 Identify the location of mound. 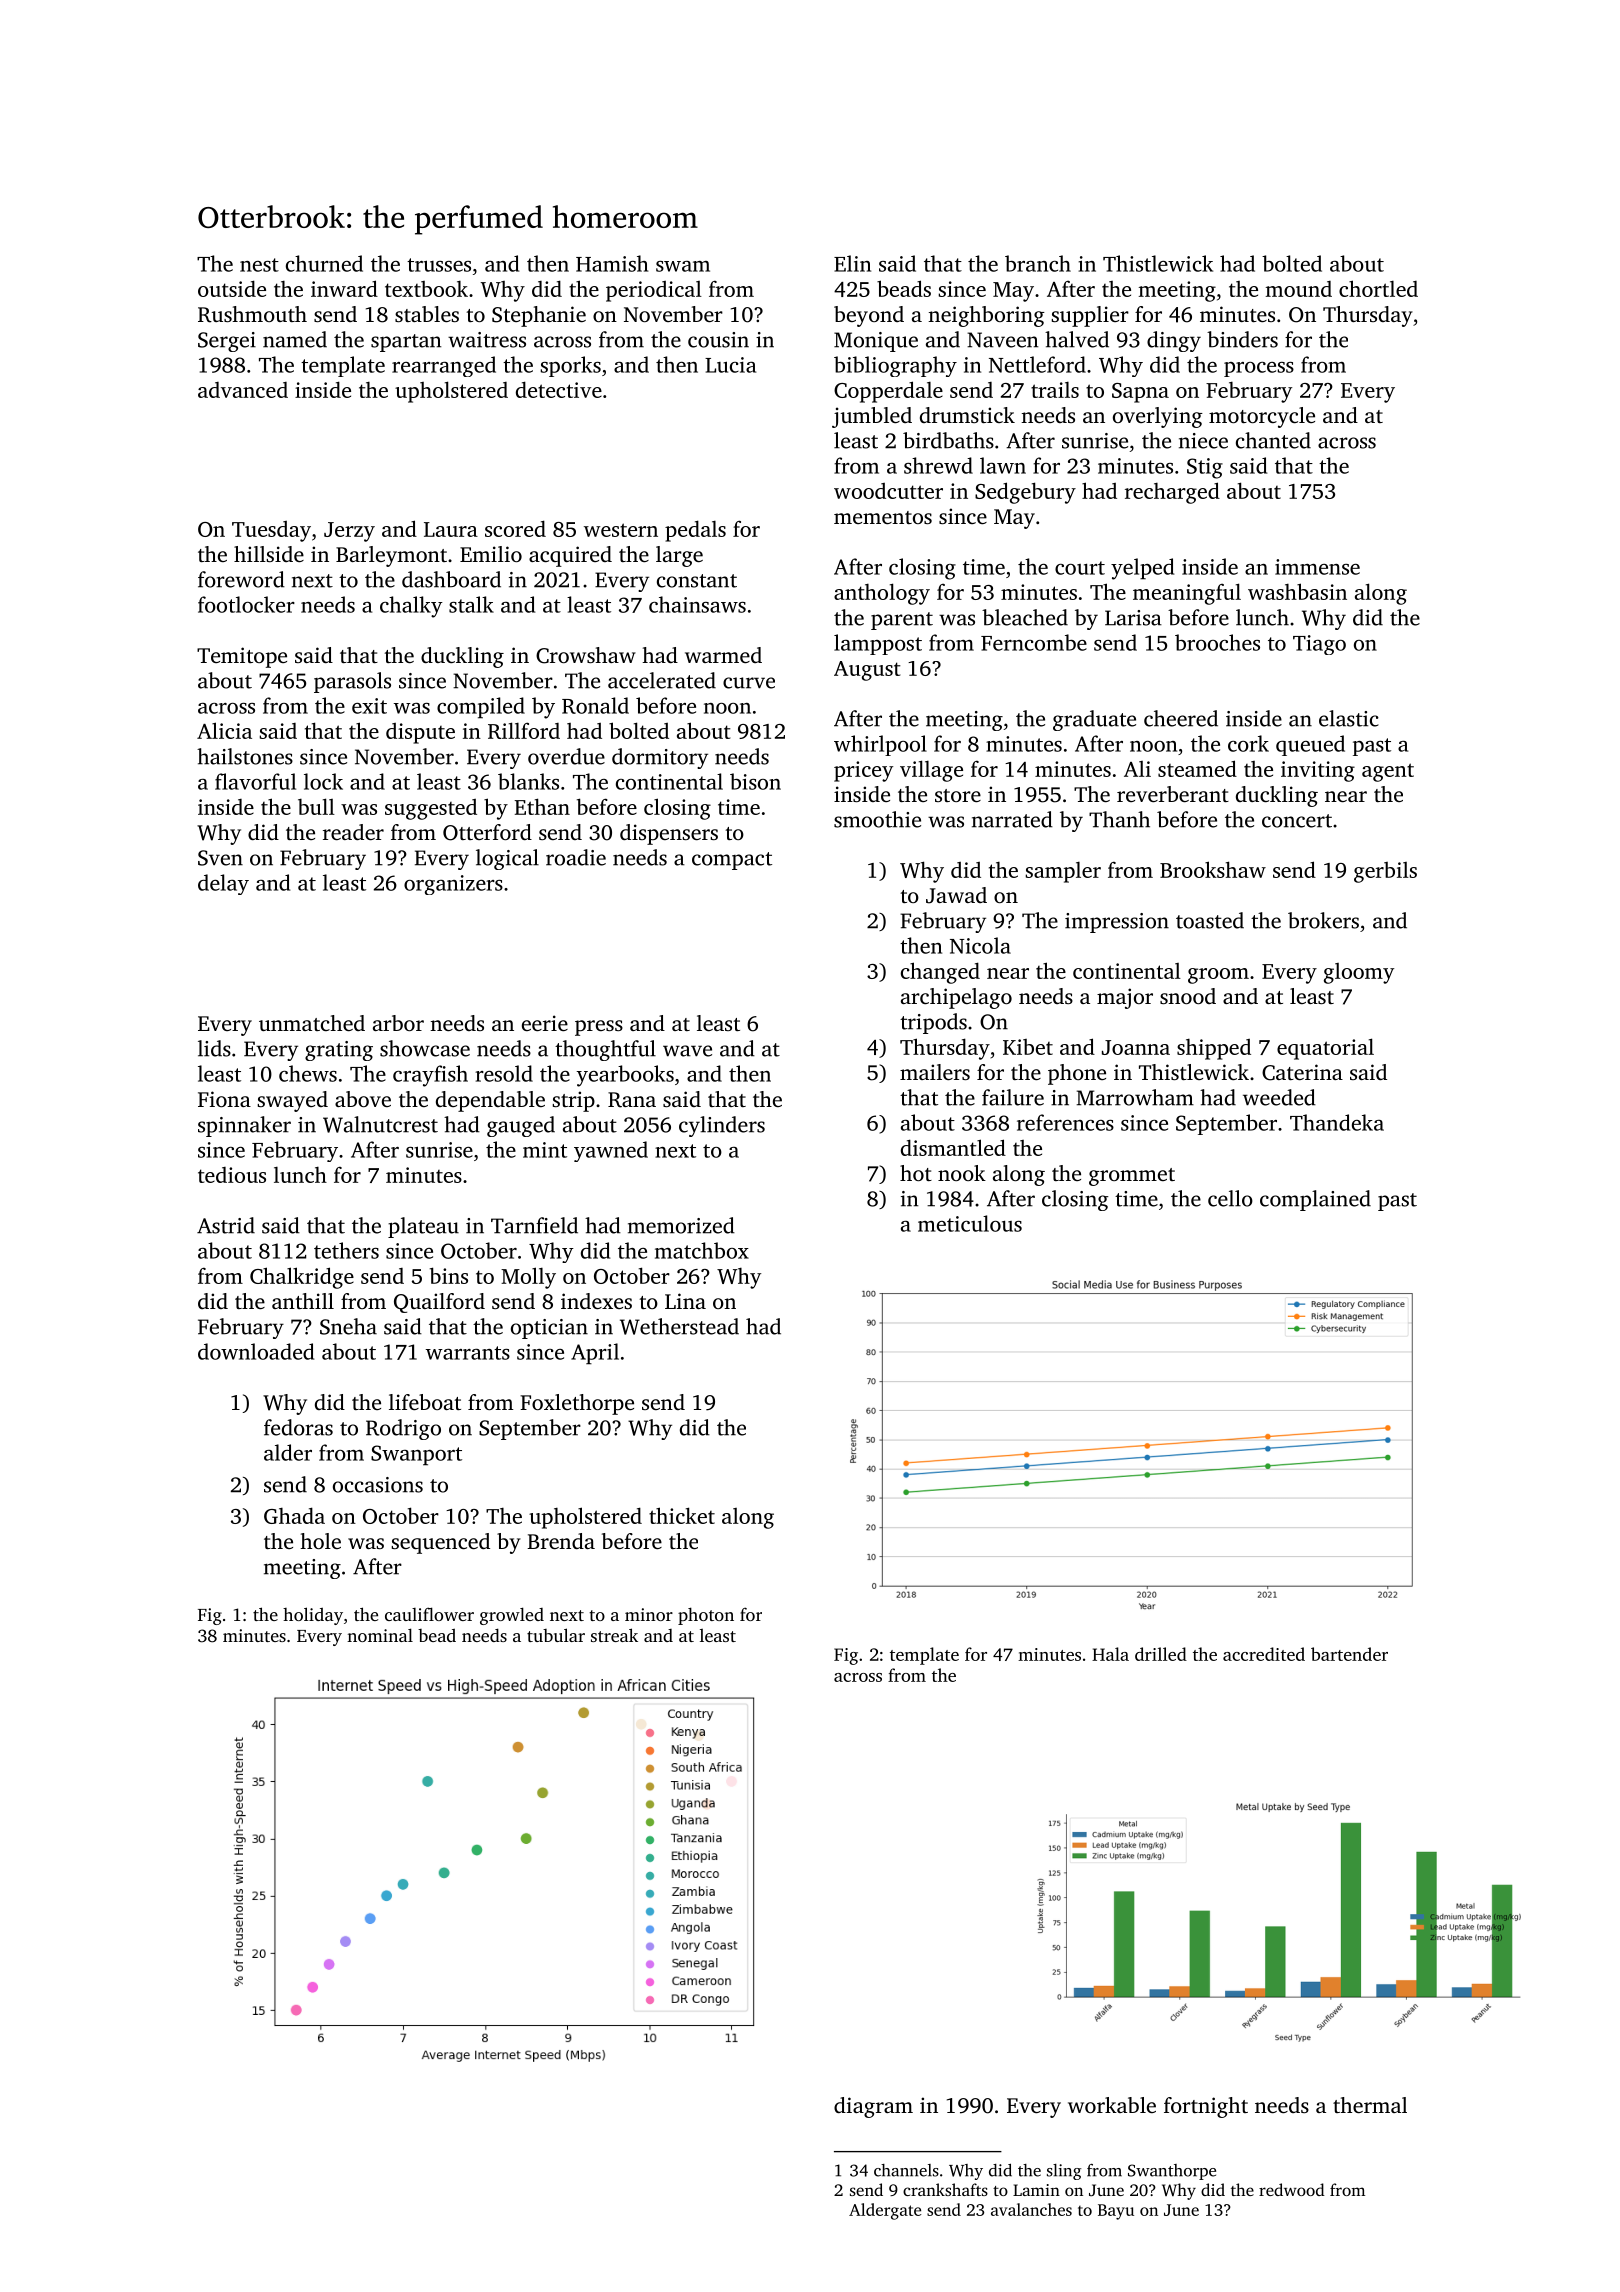
(1299, 289).
